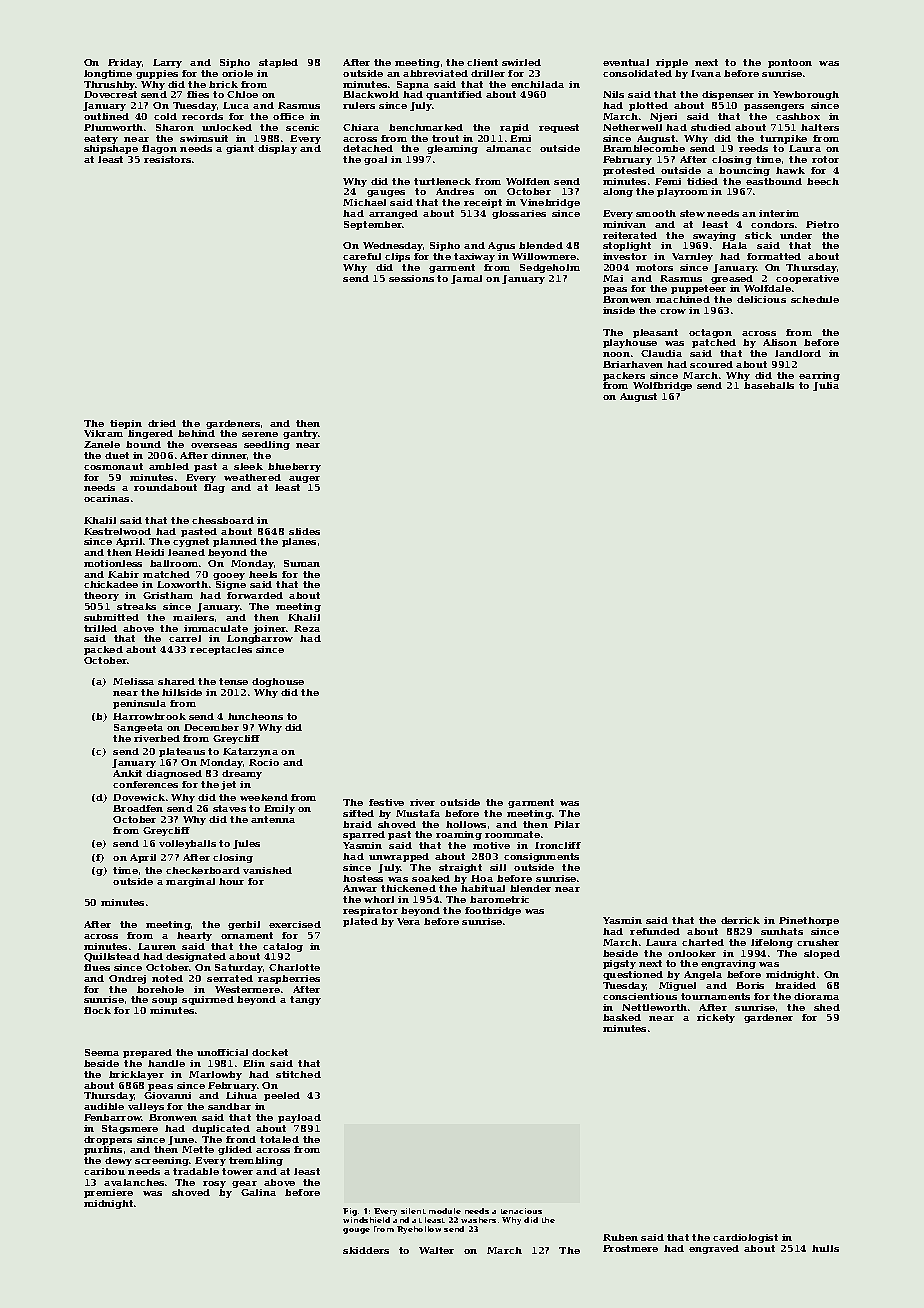 The width and height of the screenshot is (924, 1308). What do you see at coordinates (436, 1250) in the screenshot?
I see `Walter` at bounding box center [436, 1250].
